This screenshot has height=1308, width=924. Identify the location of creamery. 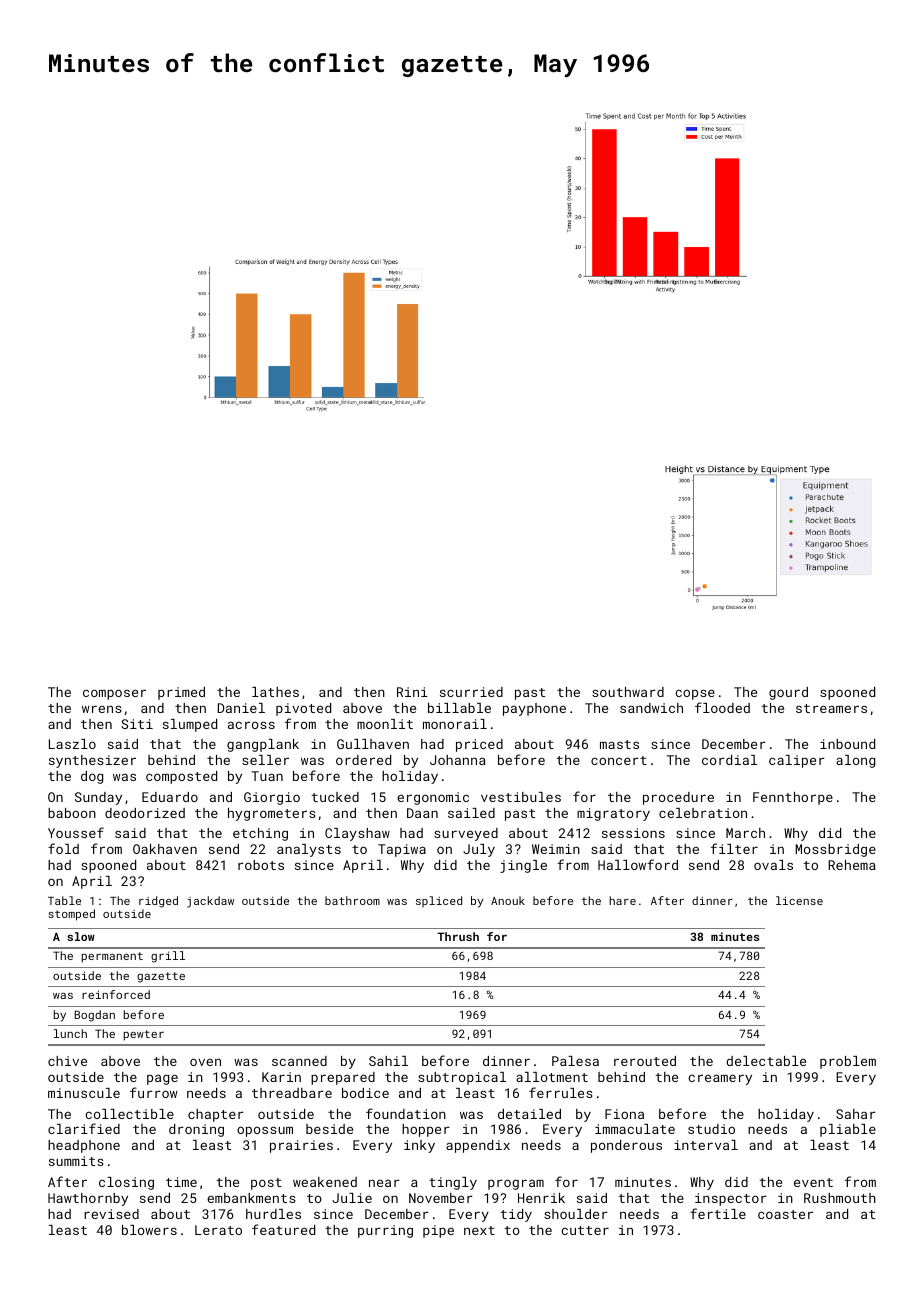
(720, 1079).
